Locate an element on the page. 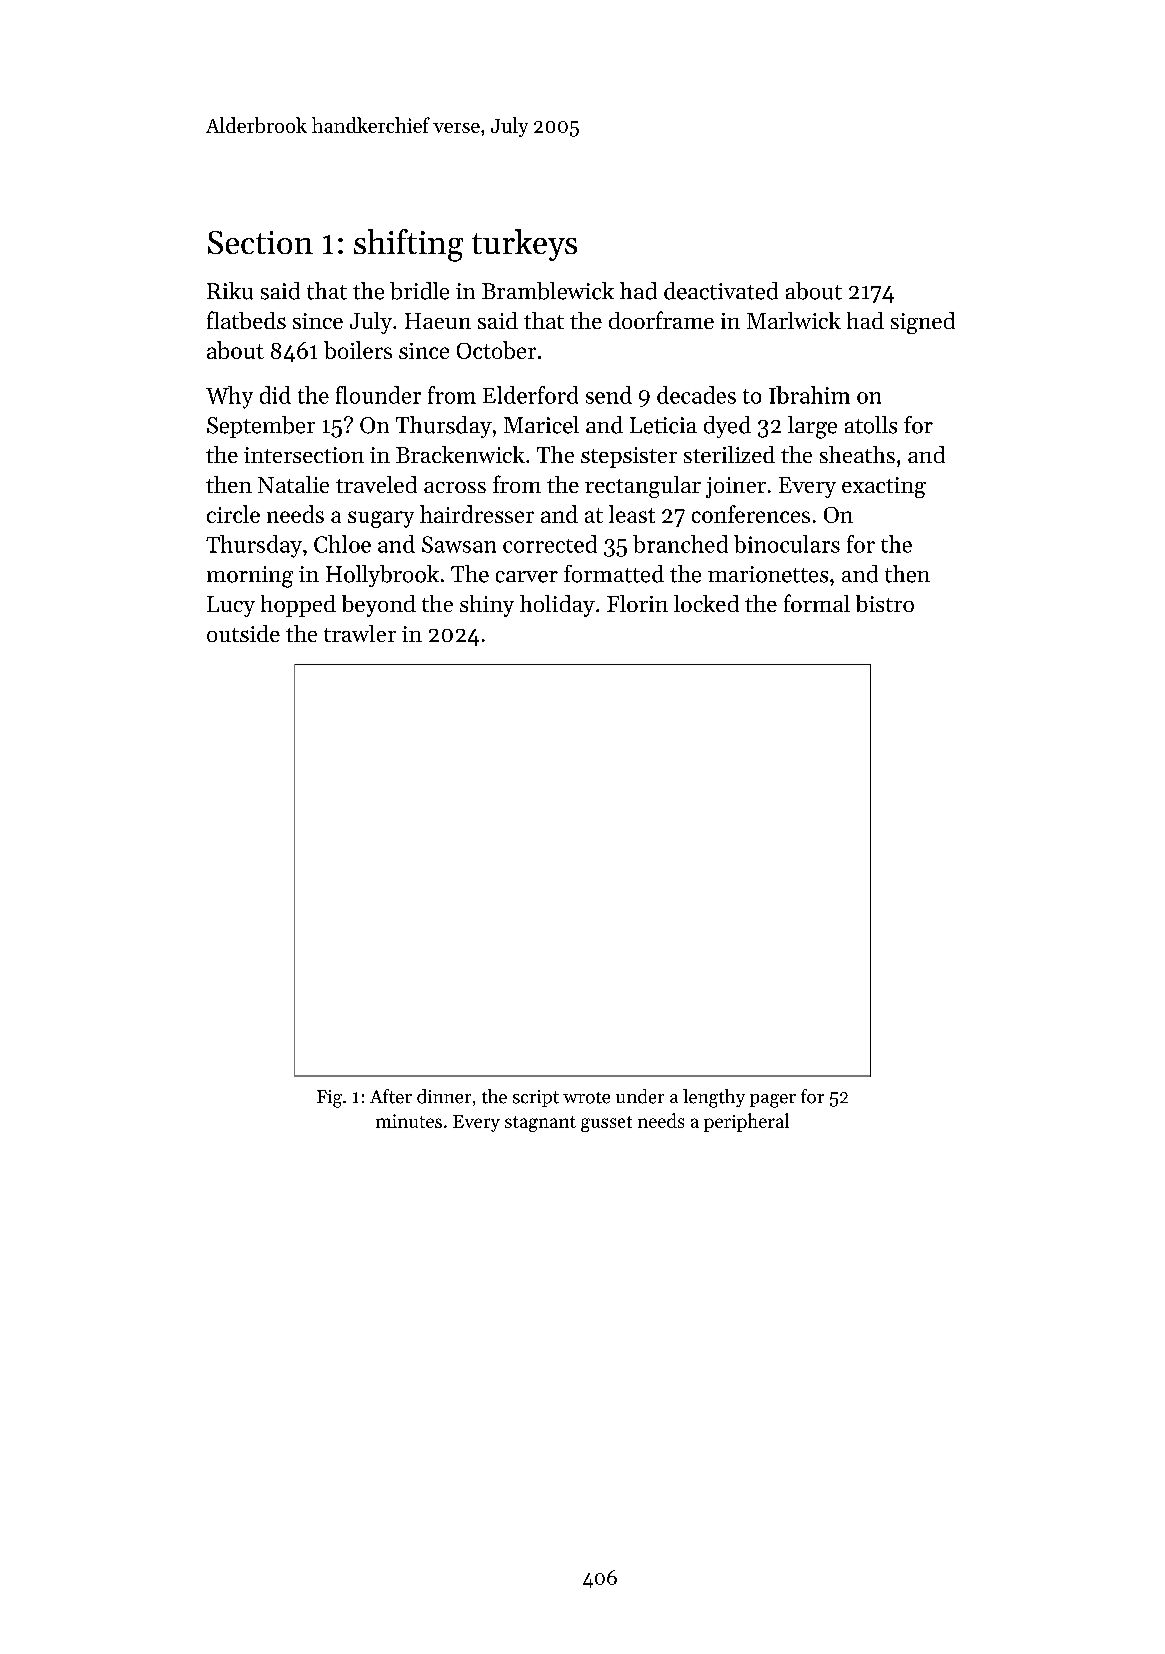 The width and height of the document is (1165, 1654). exacting is located at coordinates (884, 487).
